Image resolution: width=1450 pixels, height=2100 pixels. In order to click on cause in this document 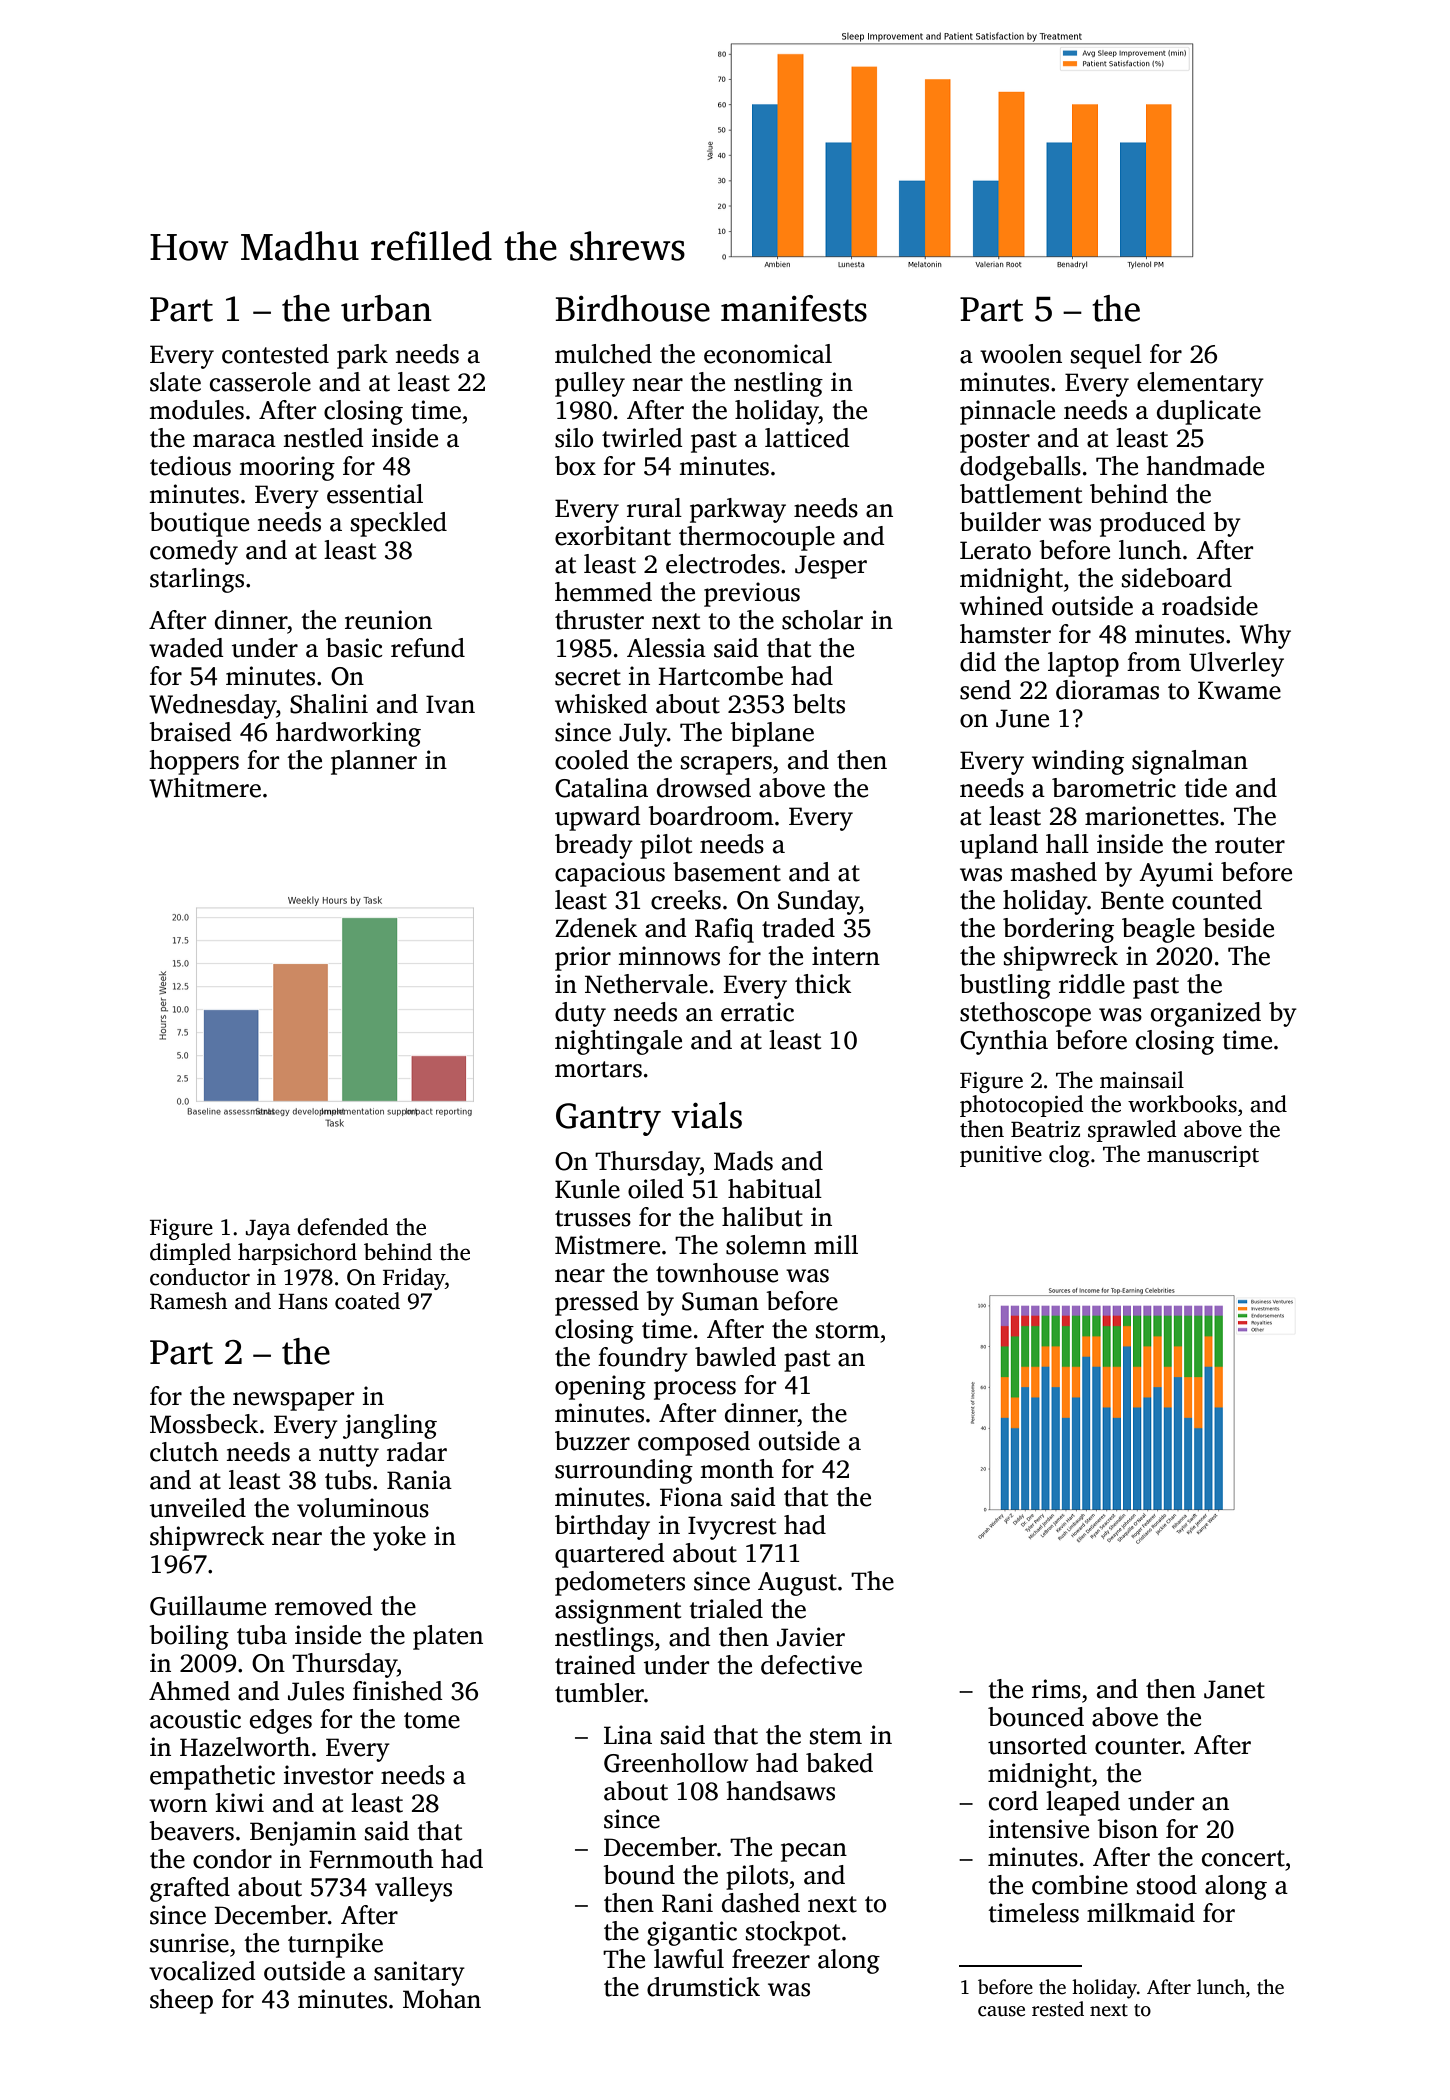, I will do `click(1001, 2011)`.
